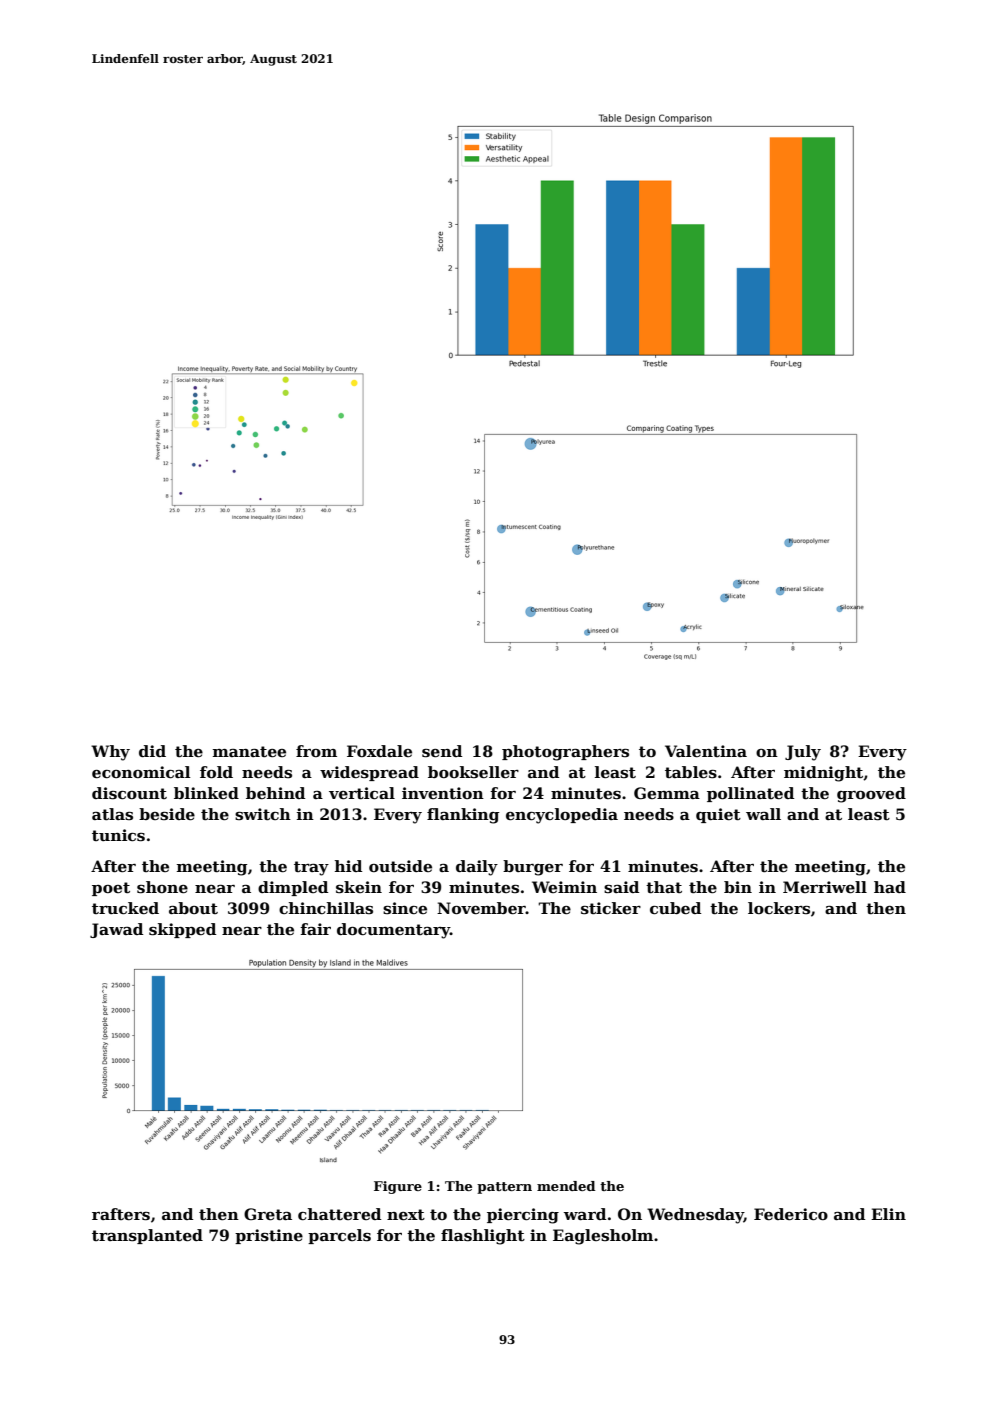  I want to click on Eaglesholm, so click(603, 1237).
